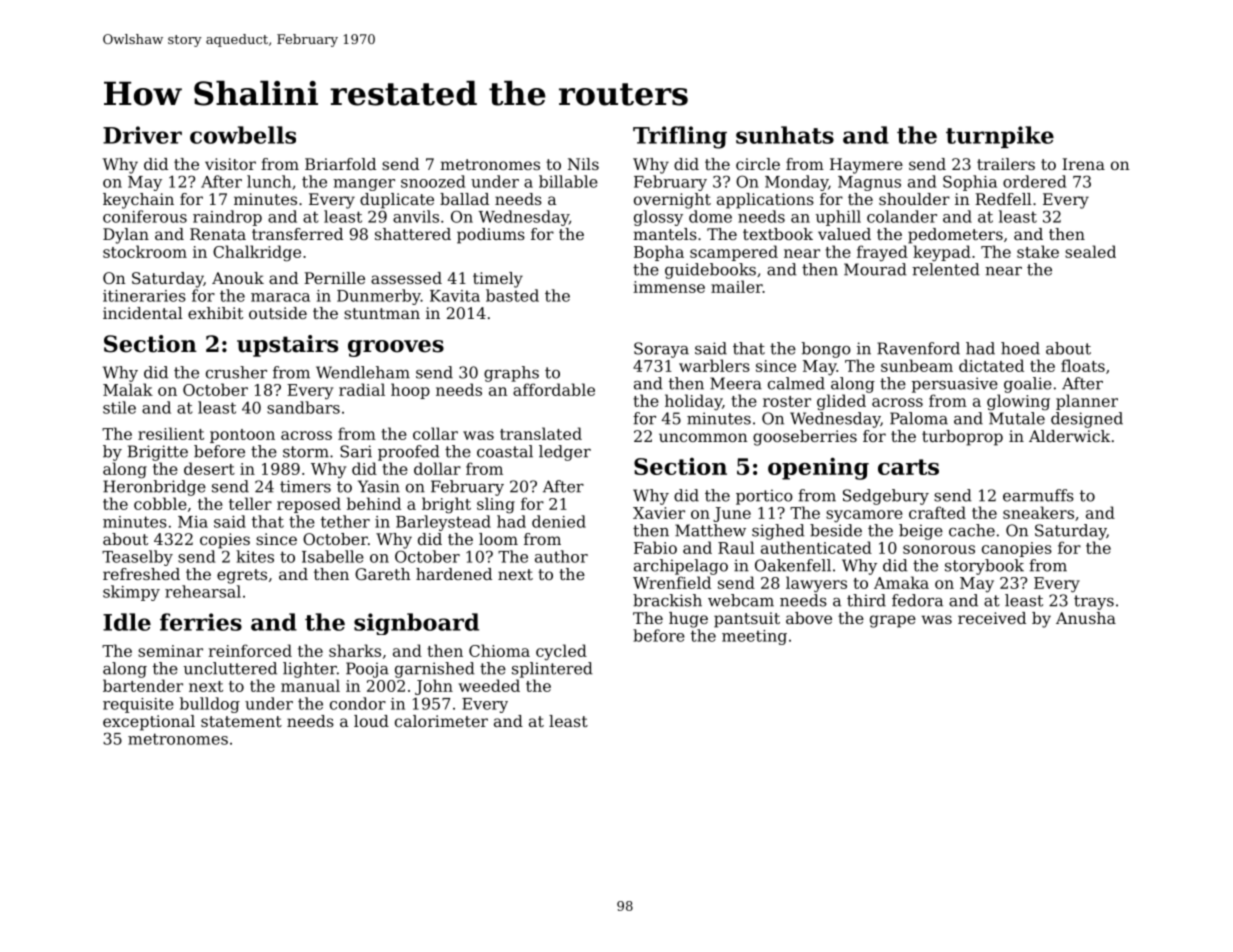  I want to click on sunhats, so click(785, 135).
